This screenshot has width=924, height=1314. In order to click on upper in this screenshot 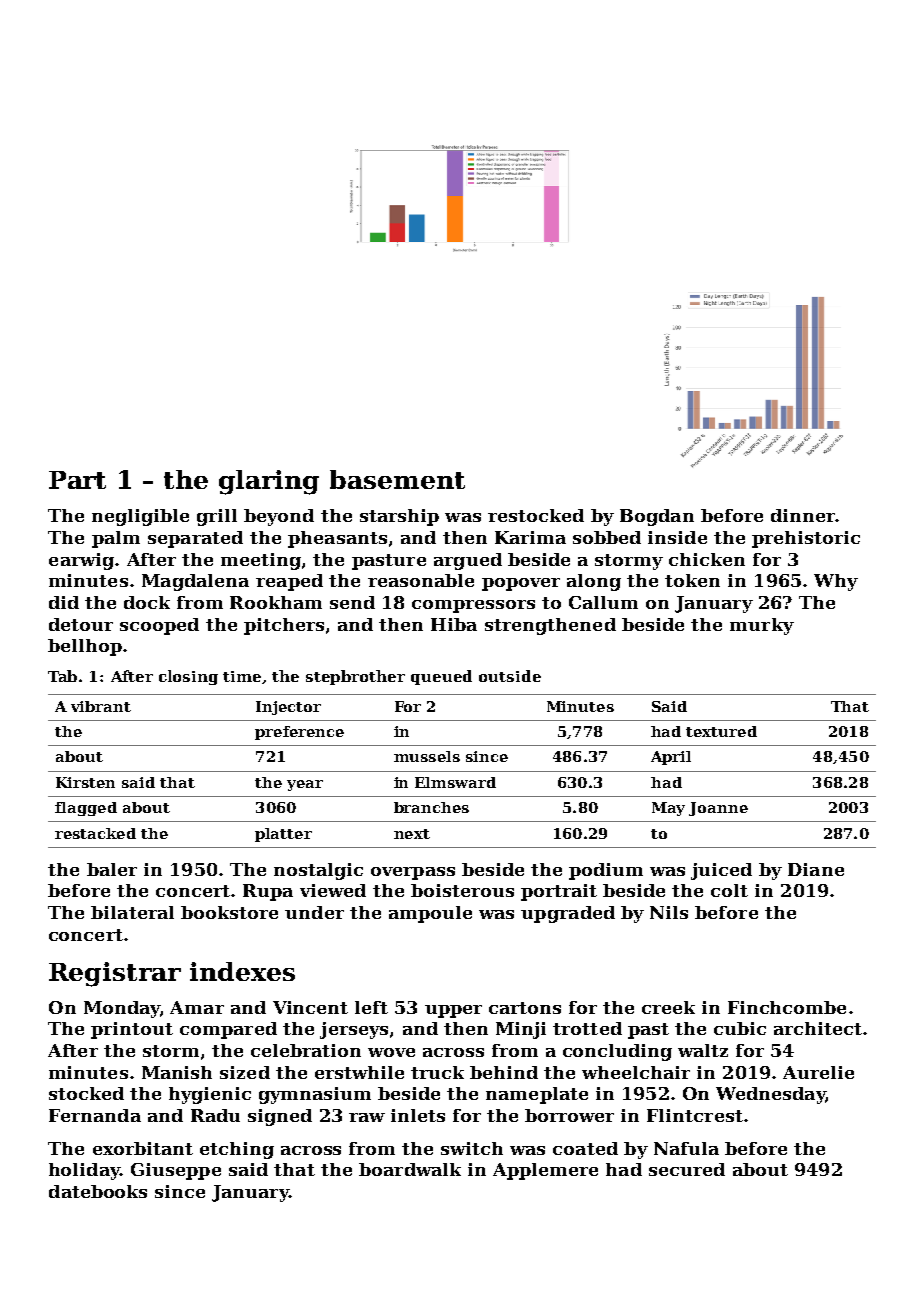, I will do `click(453, 1011)`.
